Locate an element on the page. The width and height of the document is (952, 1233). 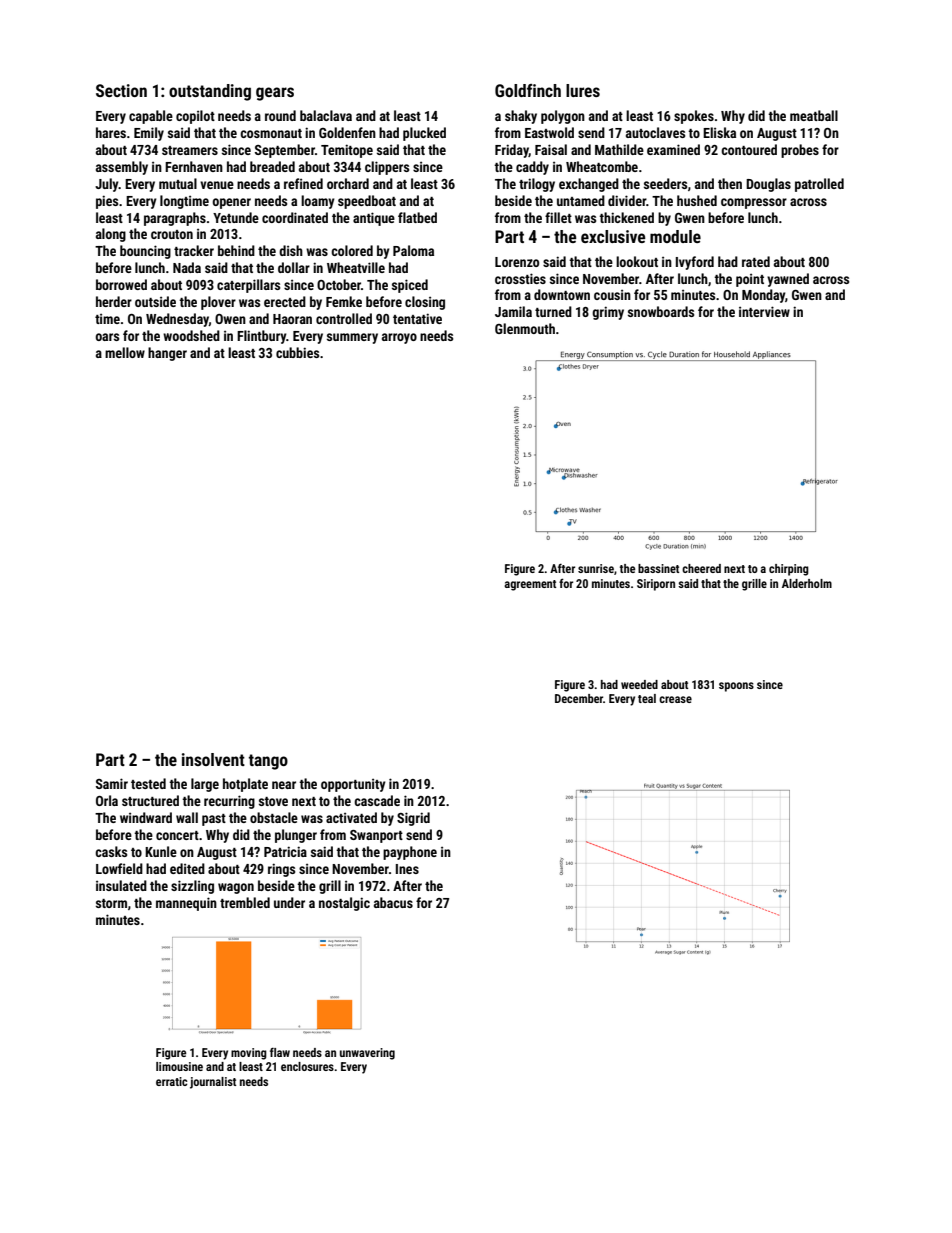
Siriporn is located at coordinates (656, 585).
